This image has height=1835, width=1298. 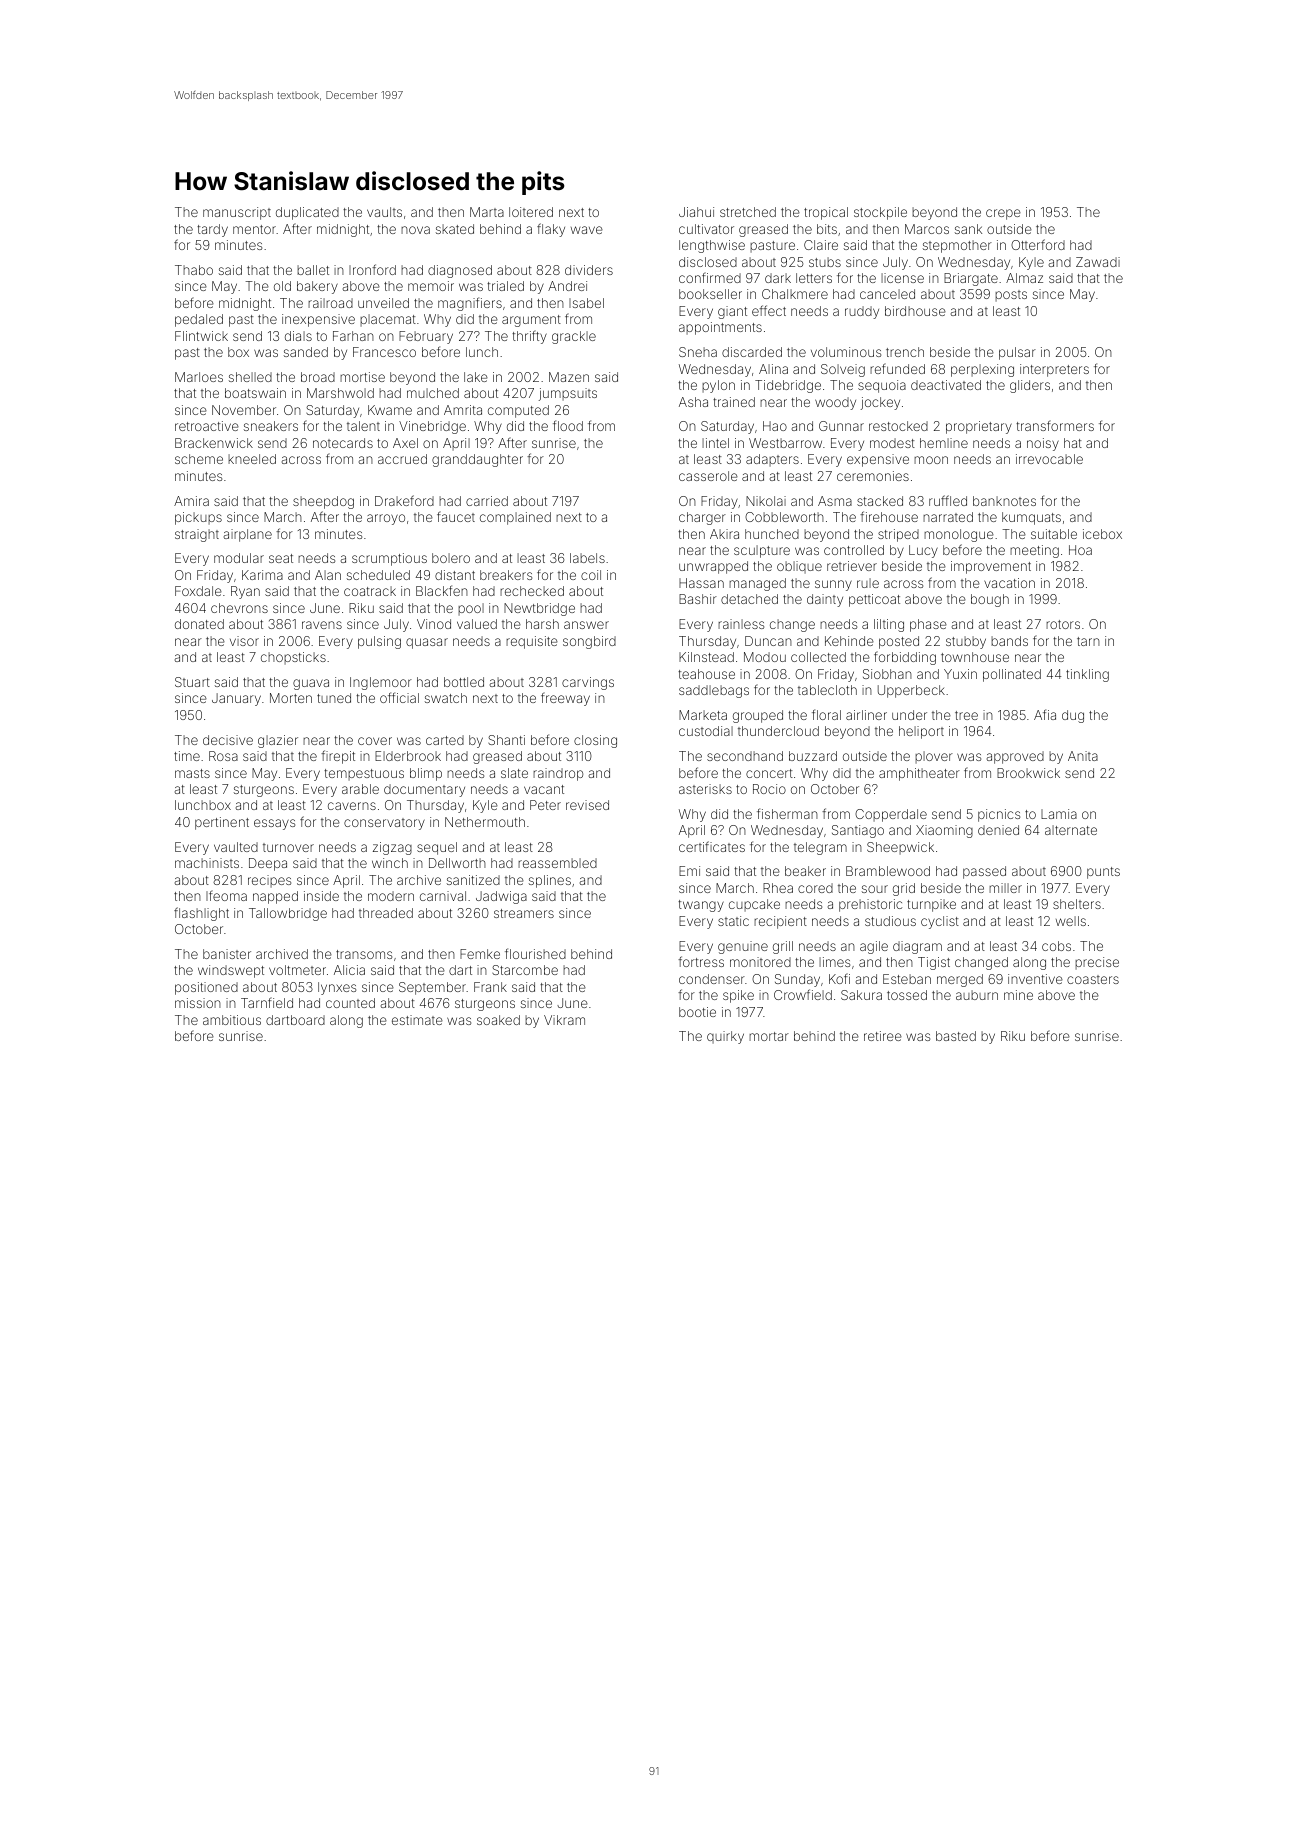 I want to click on stockpile, so click(x=880, y=213).
